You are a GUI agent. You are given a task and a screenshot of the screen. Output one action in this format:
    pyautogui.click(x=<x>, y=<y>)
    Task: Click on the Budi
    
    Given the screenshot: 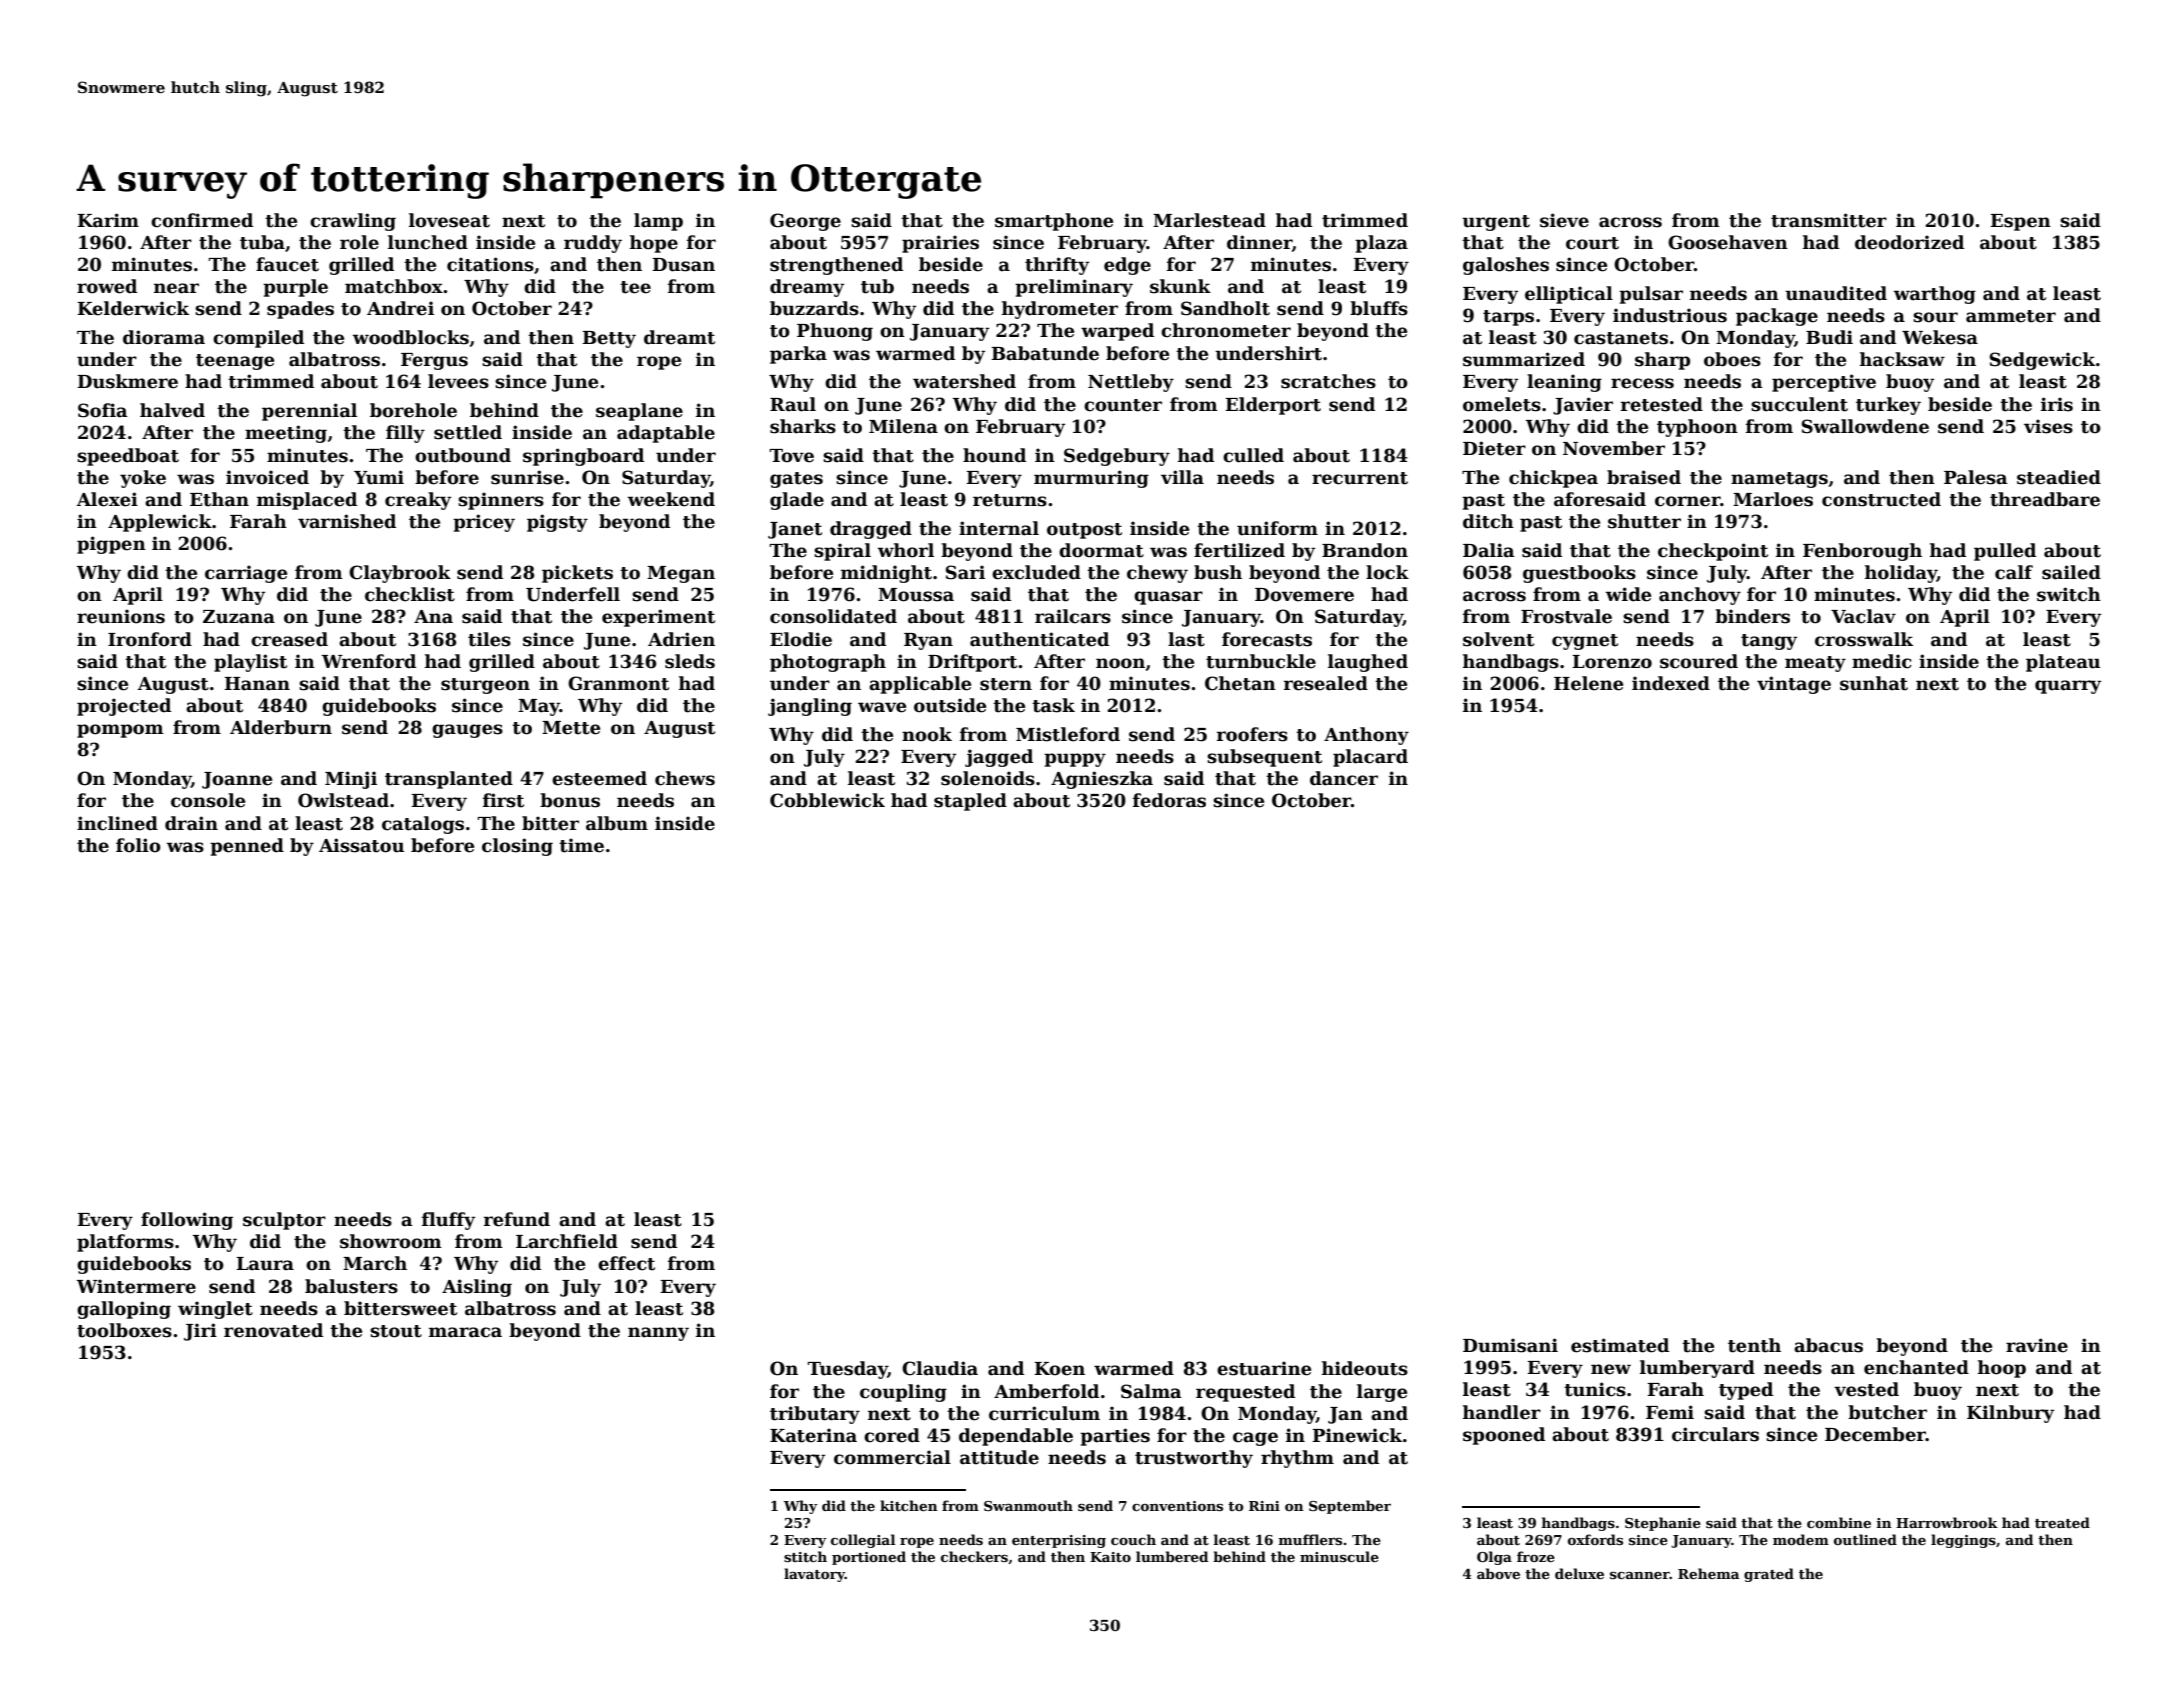 What is the action you would take?
    pyautogui.click(x=1829, y=337)
